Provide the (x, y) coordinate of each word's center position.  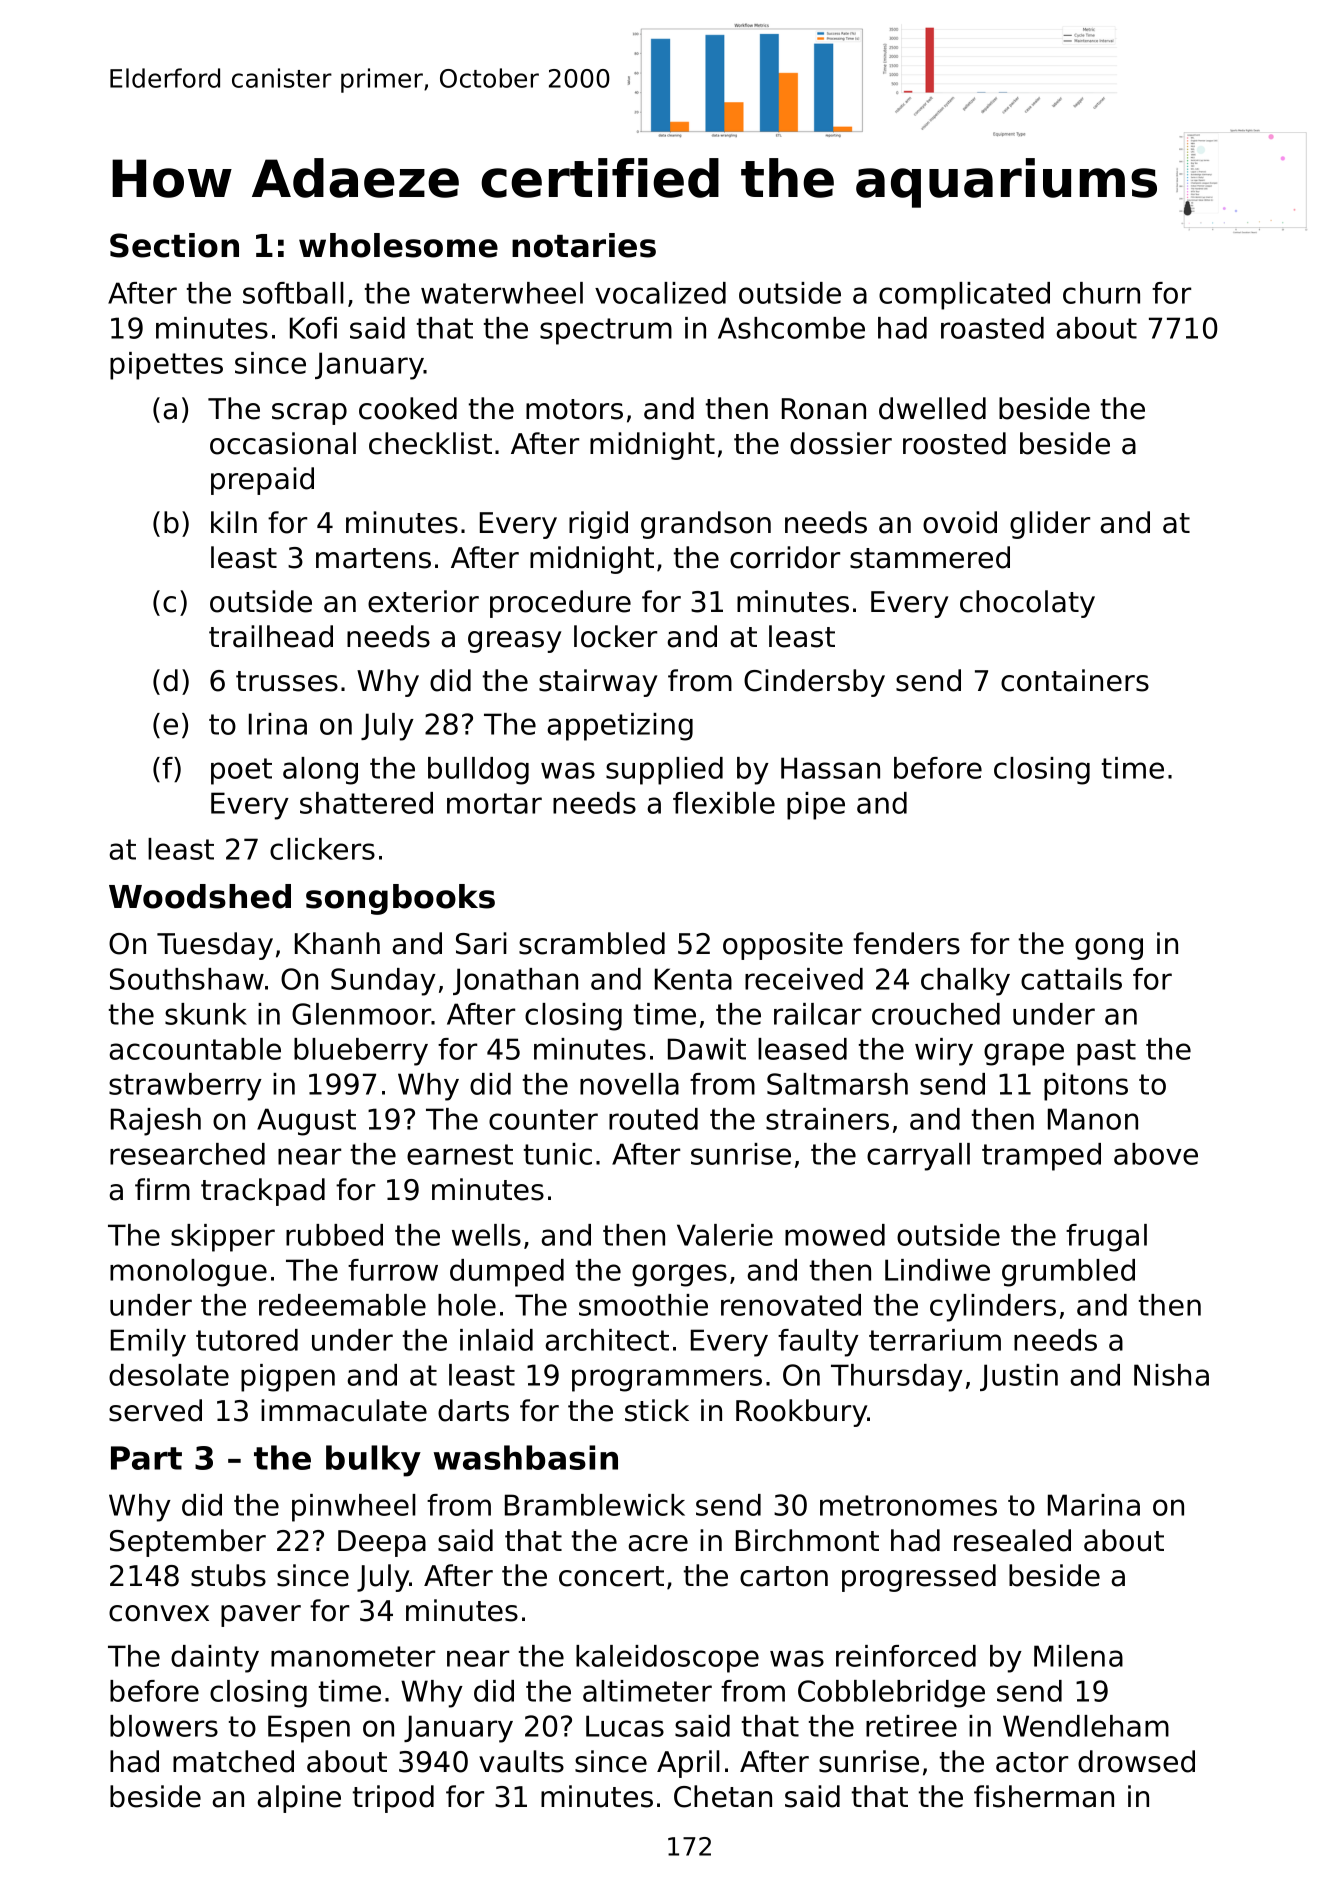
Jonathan (515, 981)
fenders (906, 943)
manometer (353, 1656)
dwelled (932, 408)
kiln (234, 522)
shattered (366, 803)
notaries (584, 245)
